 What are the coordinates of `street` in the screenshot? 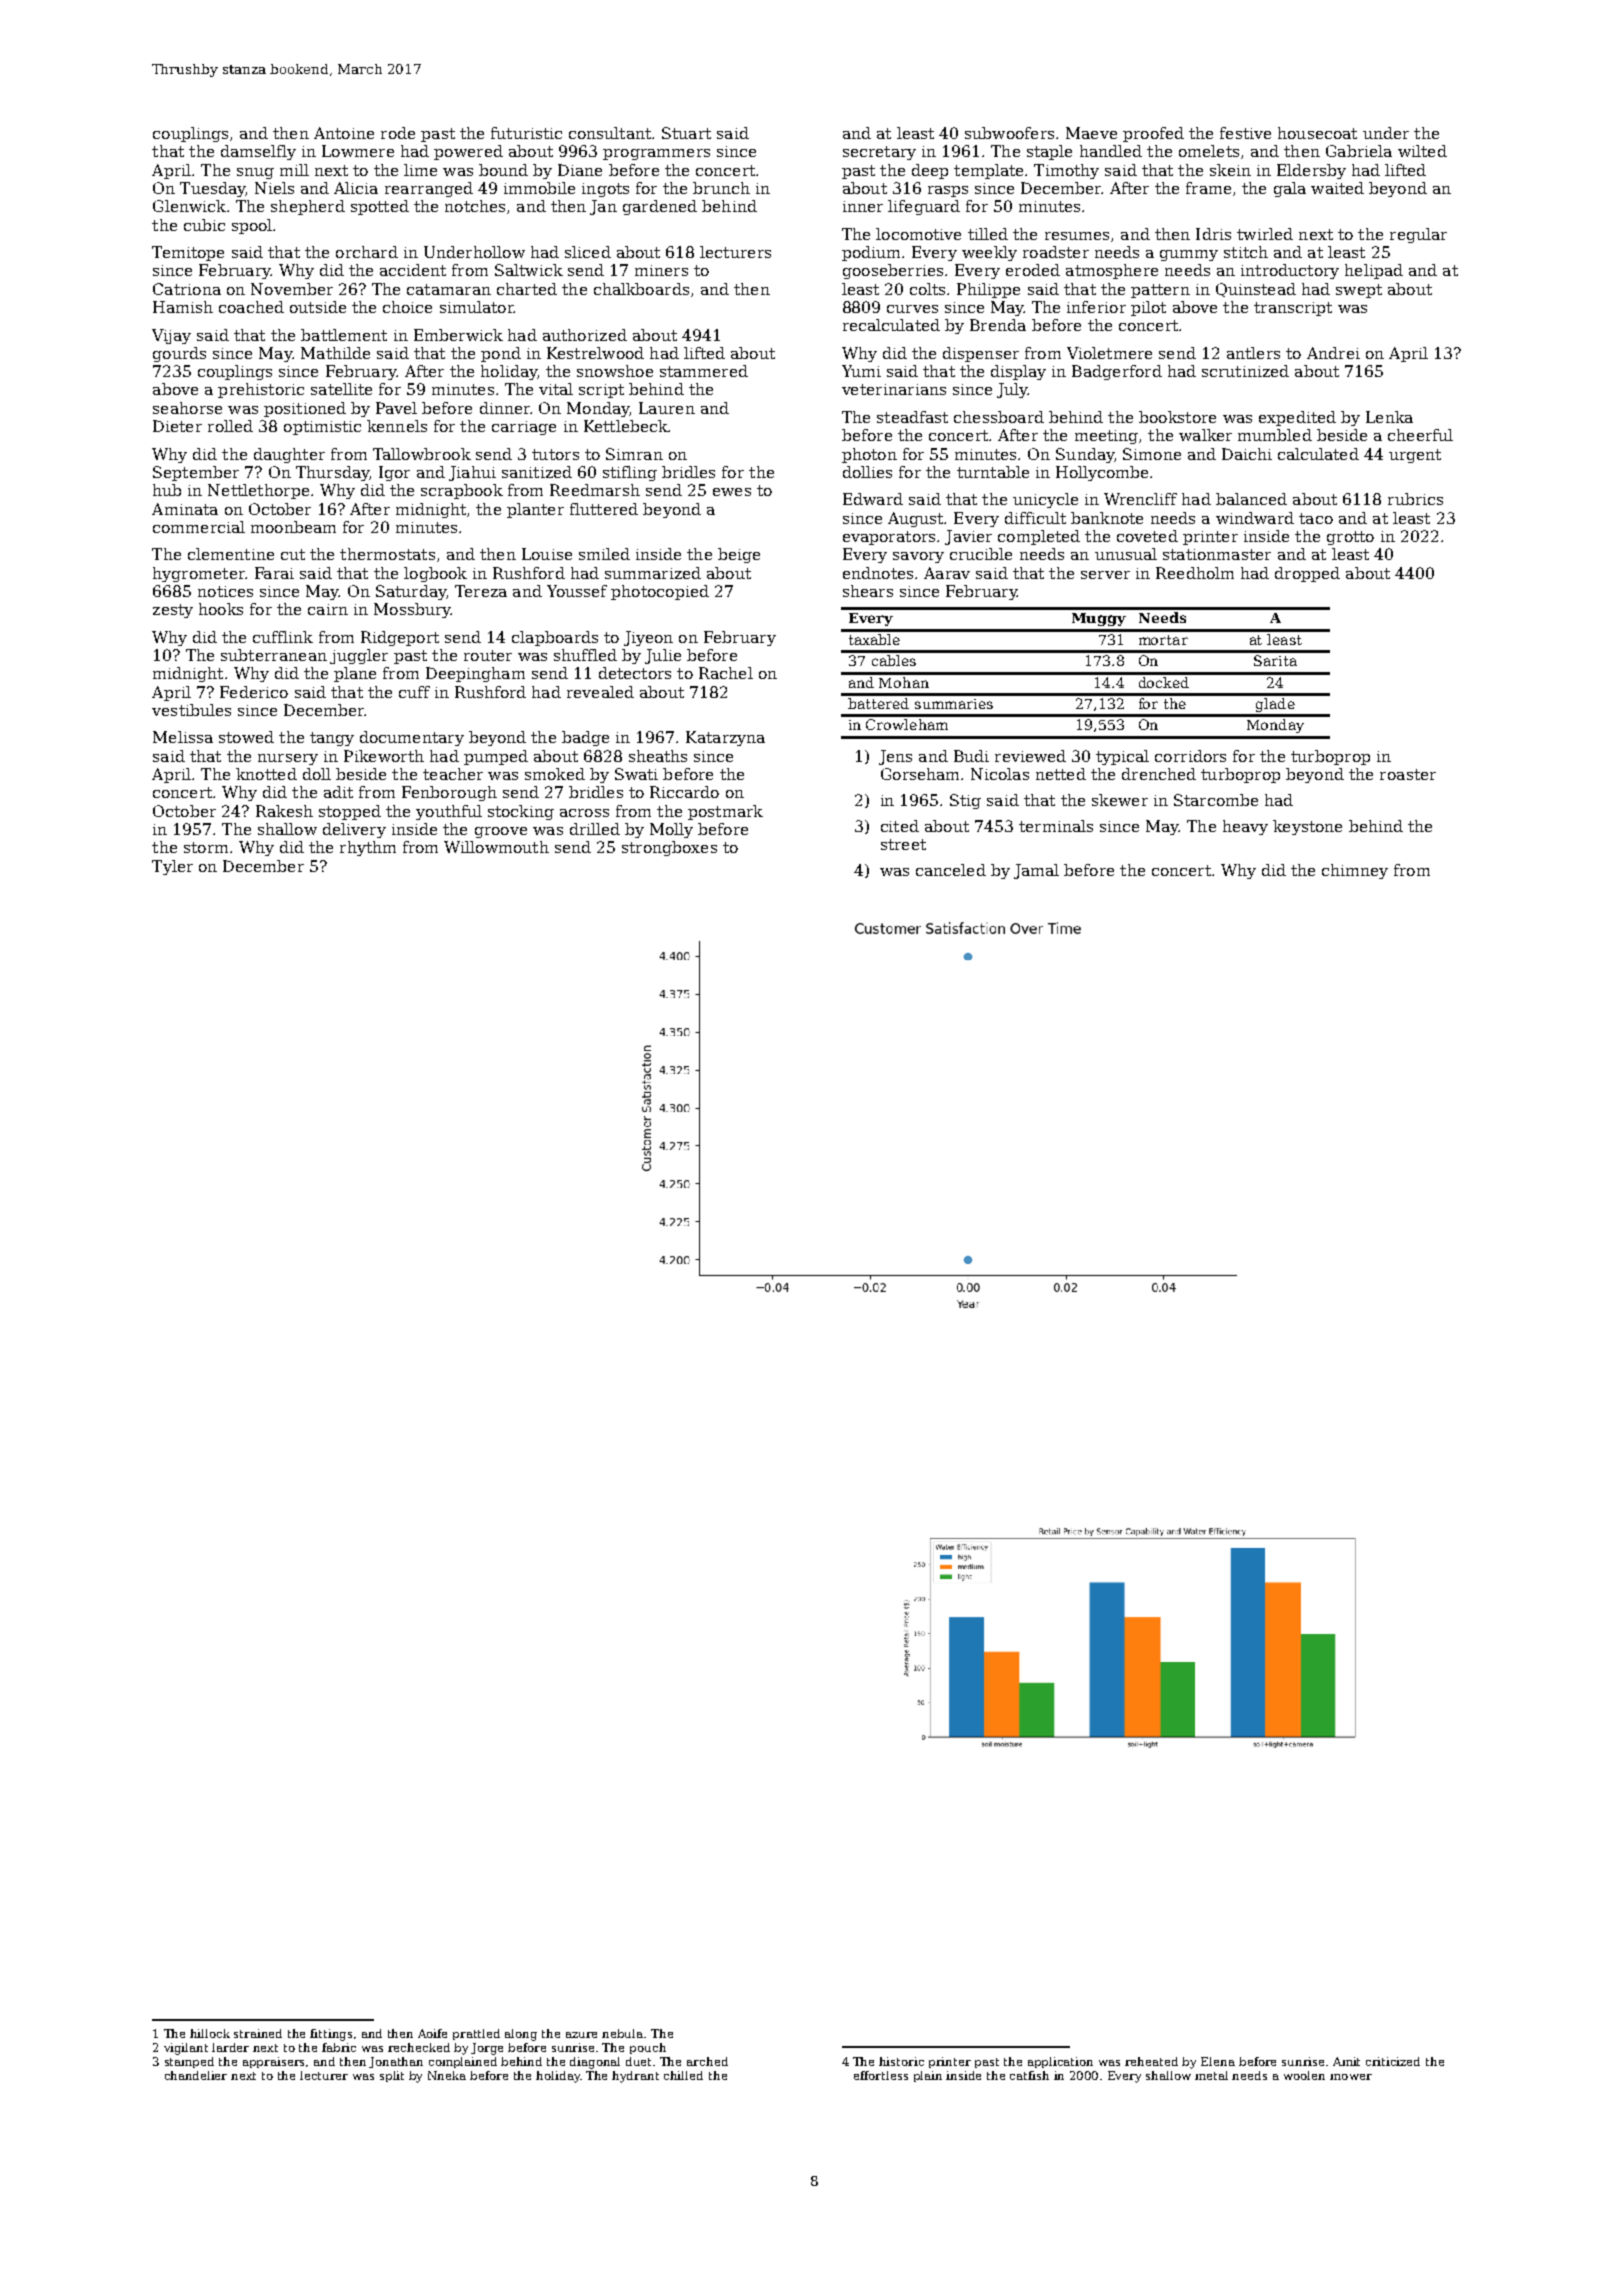 It's located at (903, 844).
